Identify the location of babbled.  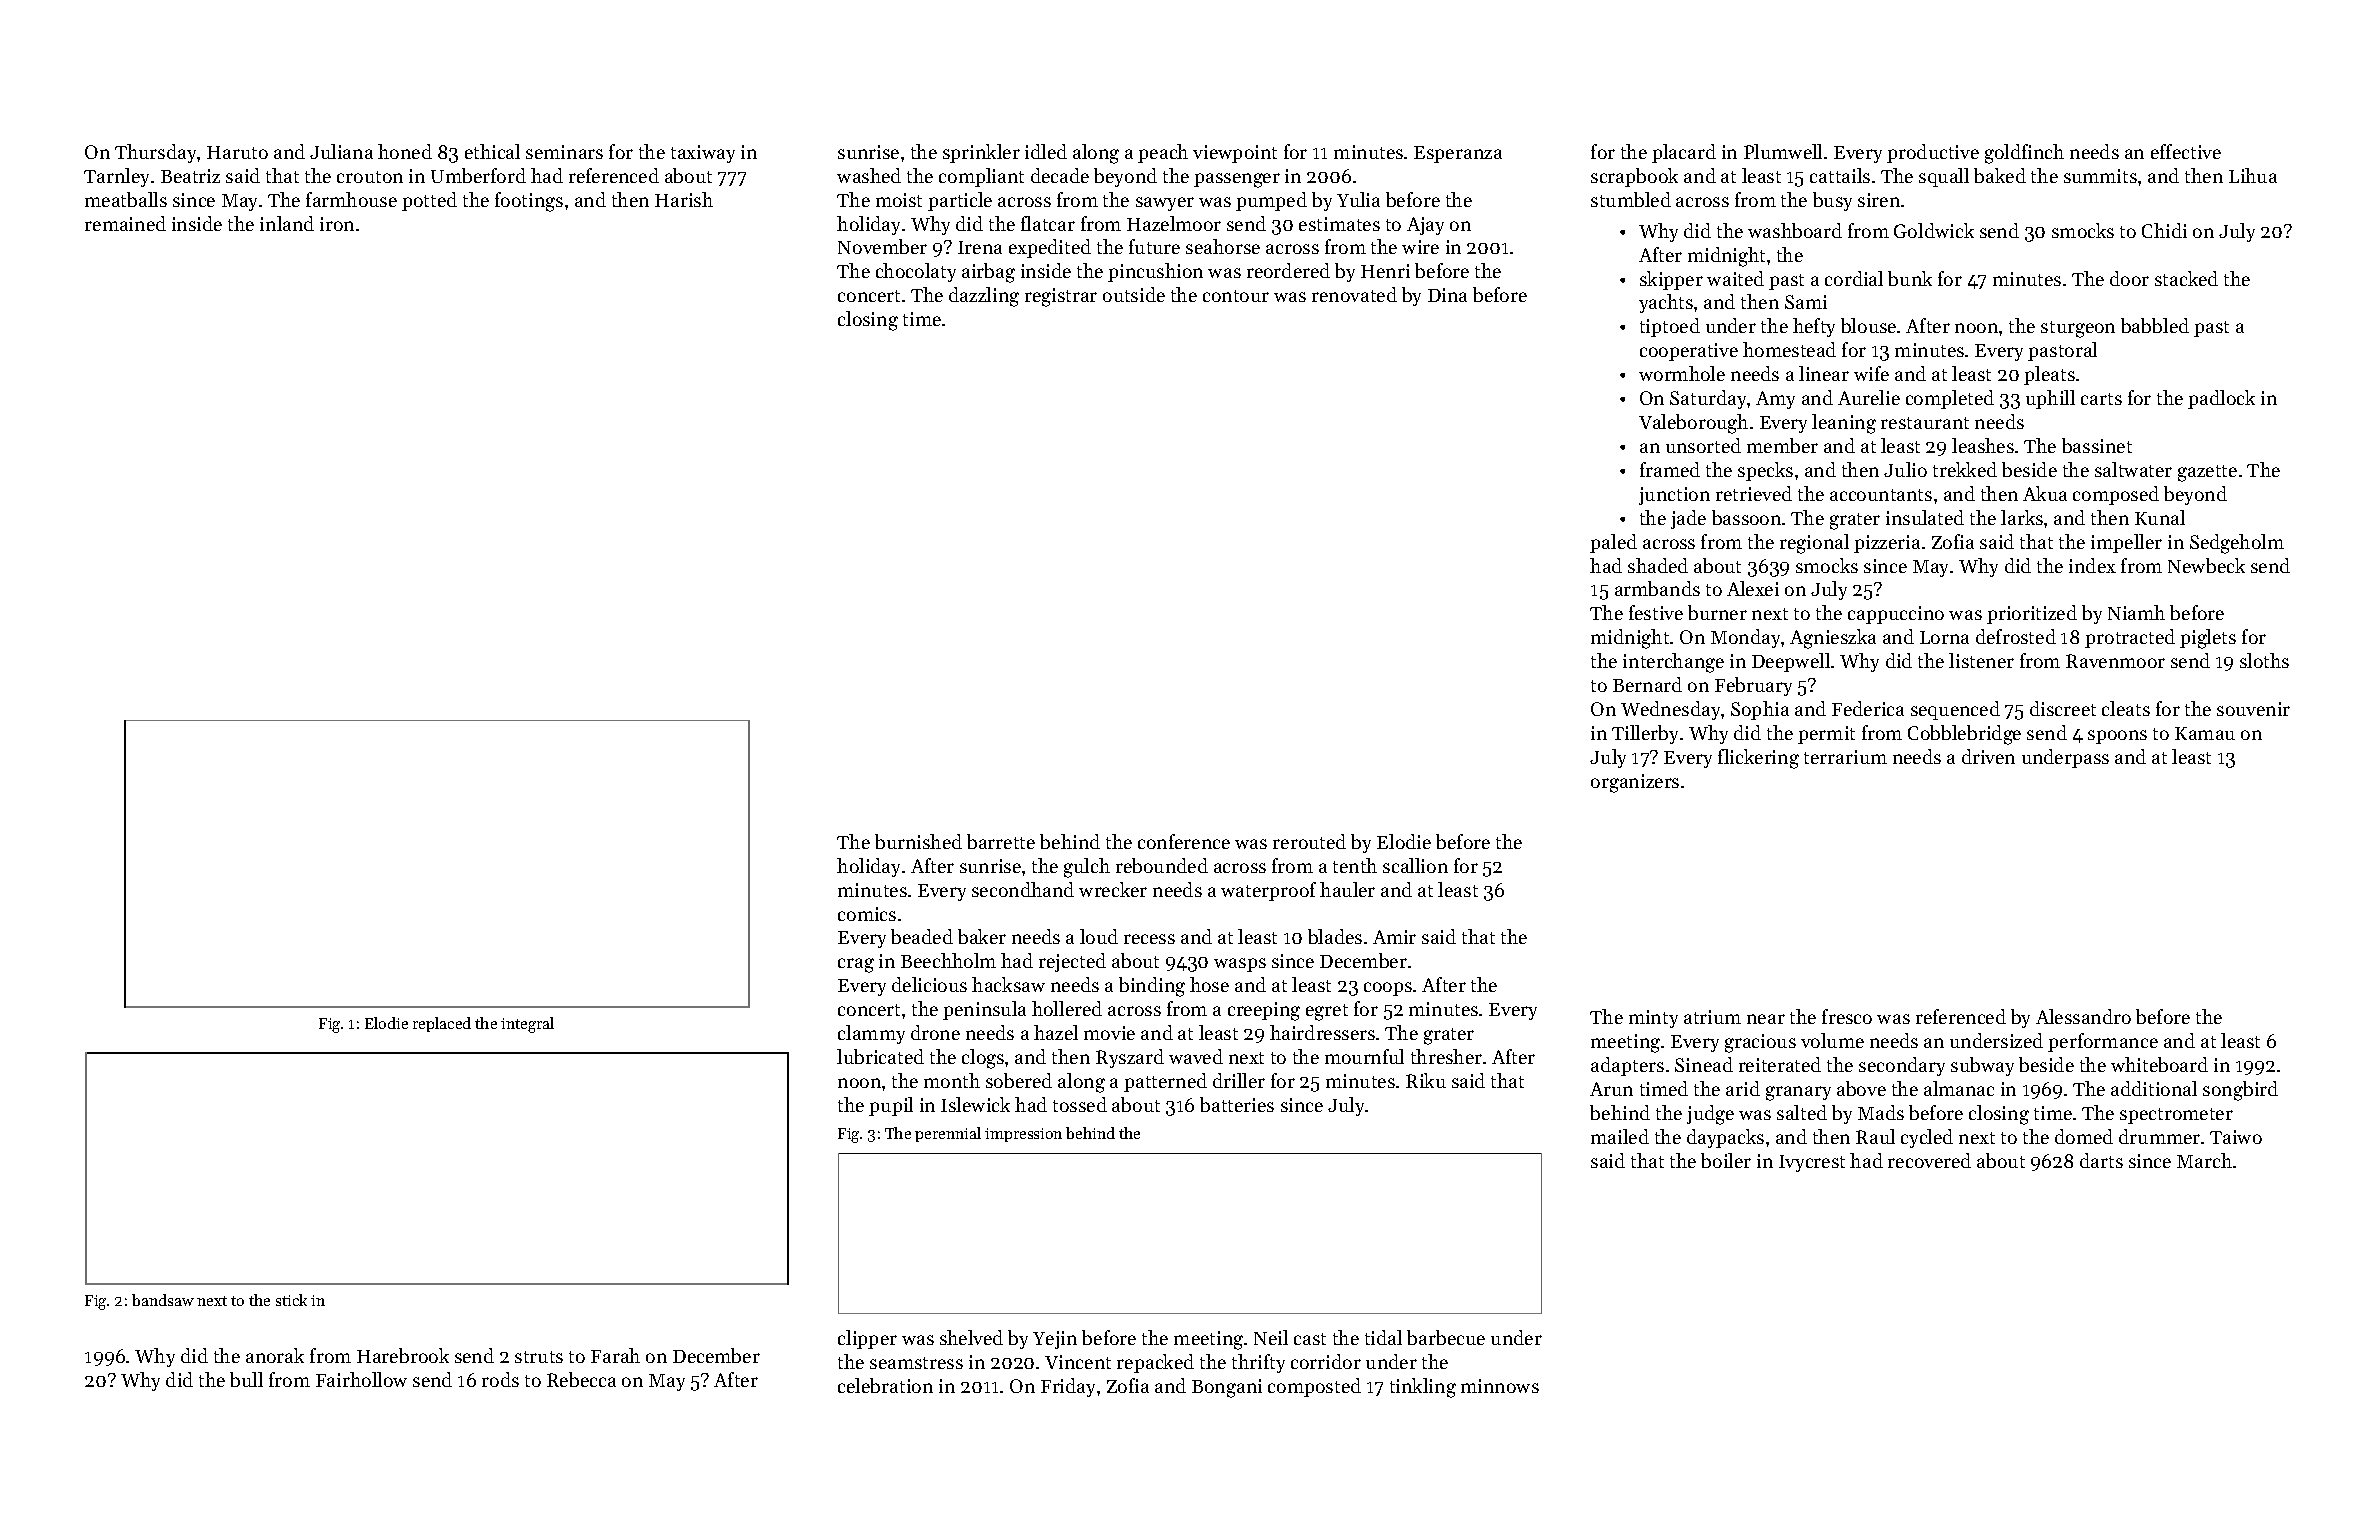
(2155, 325).
